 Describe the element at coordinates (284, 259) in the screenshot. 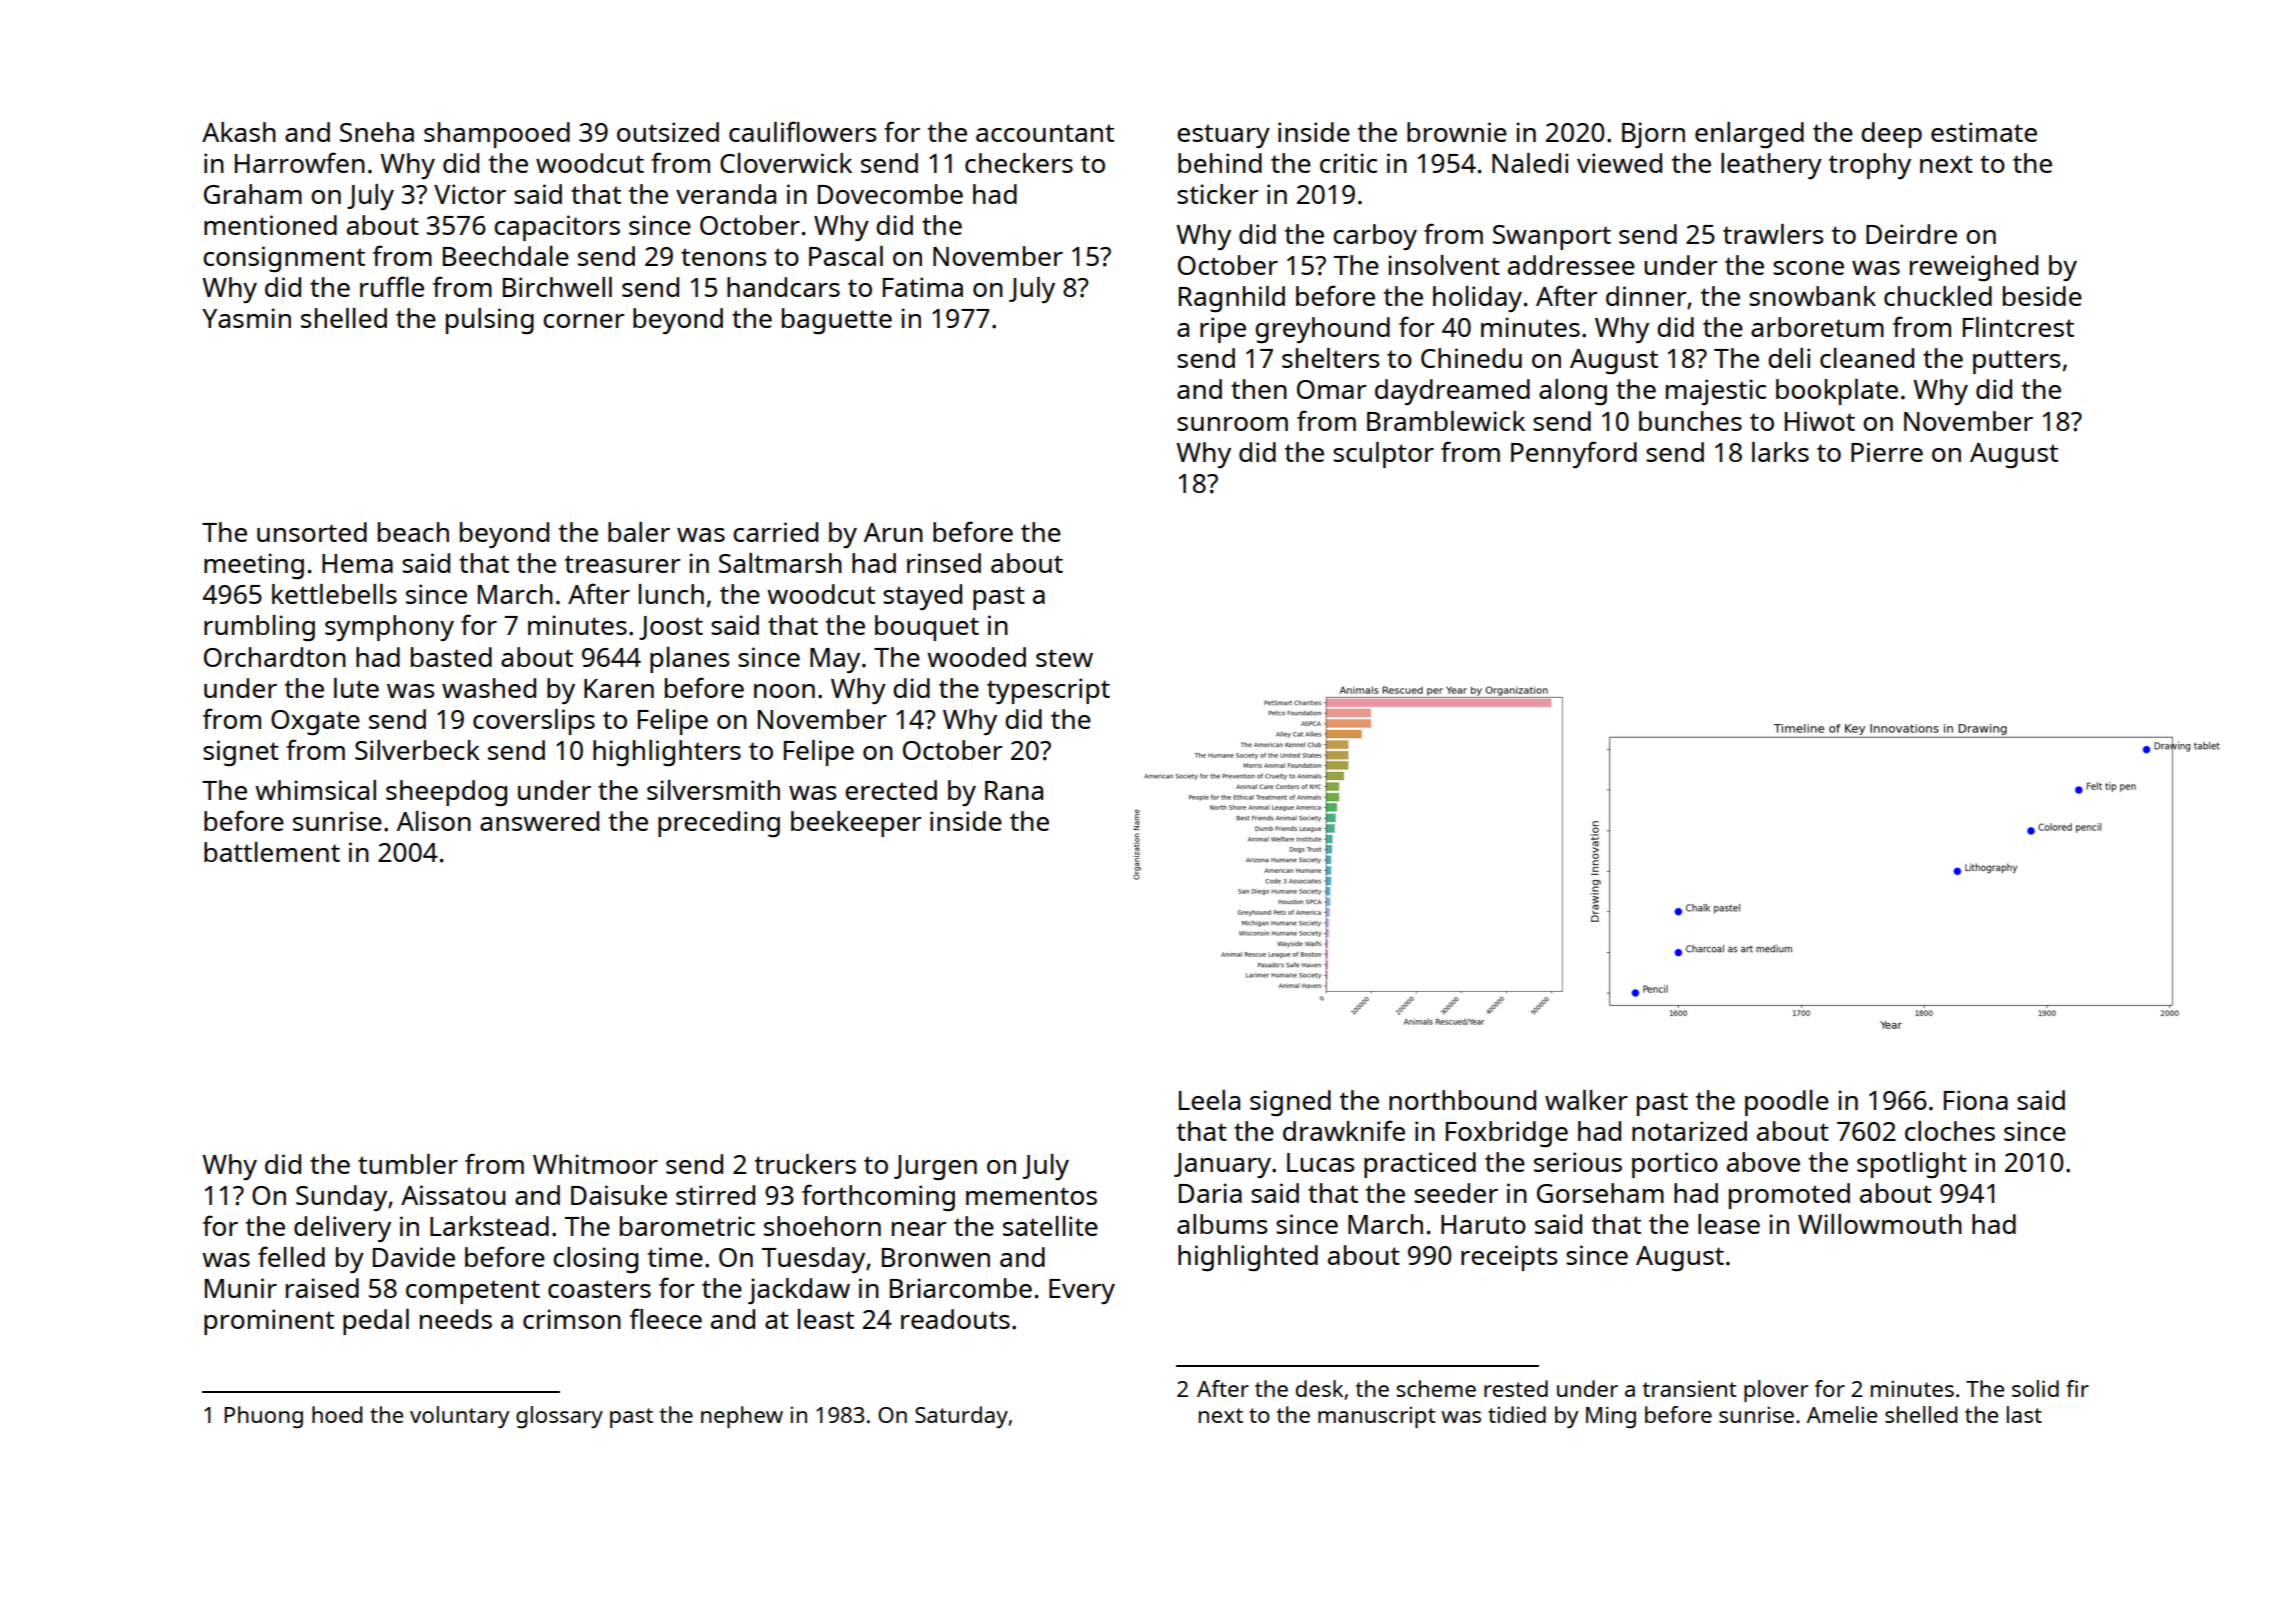

I see `consignment` at that location.
